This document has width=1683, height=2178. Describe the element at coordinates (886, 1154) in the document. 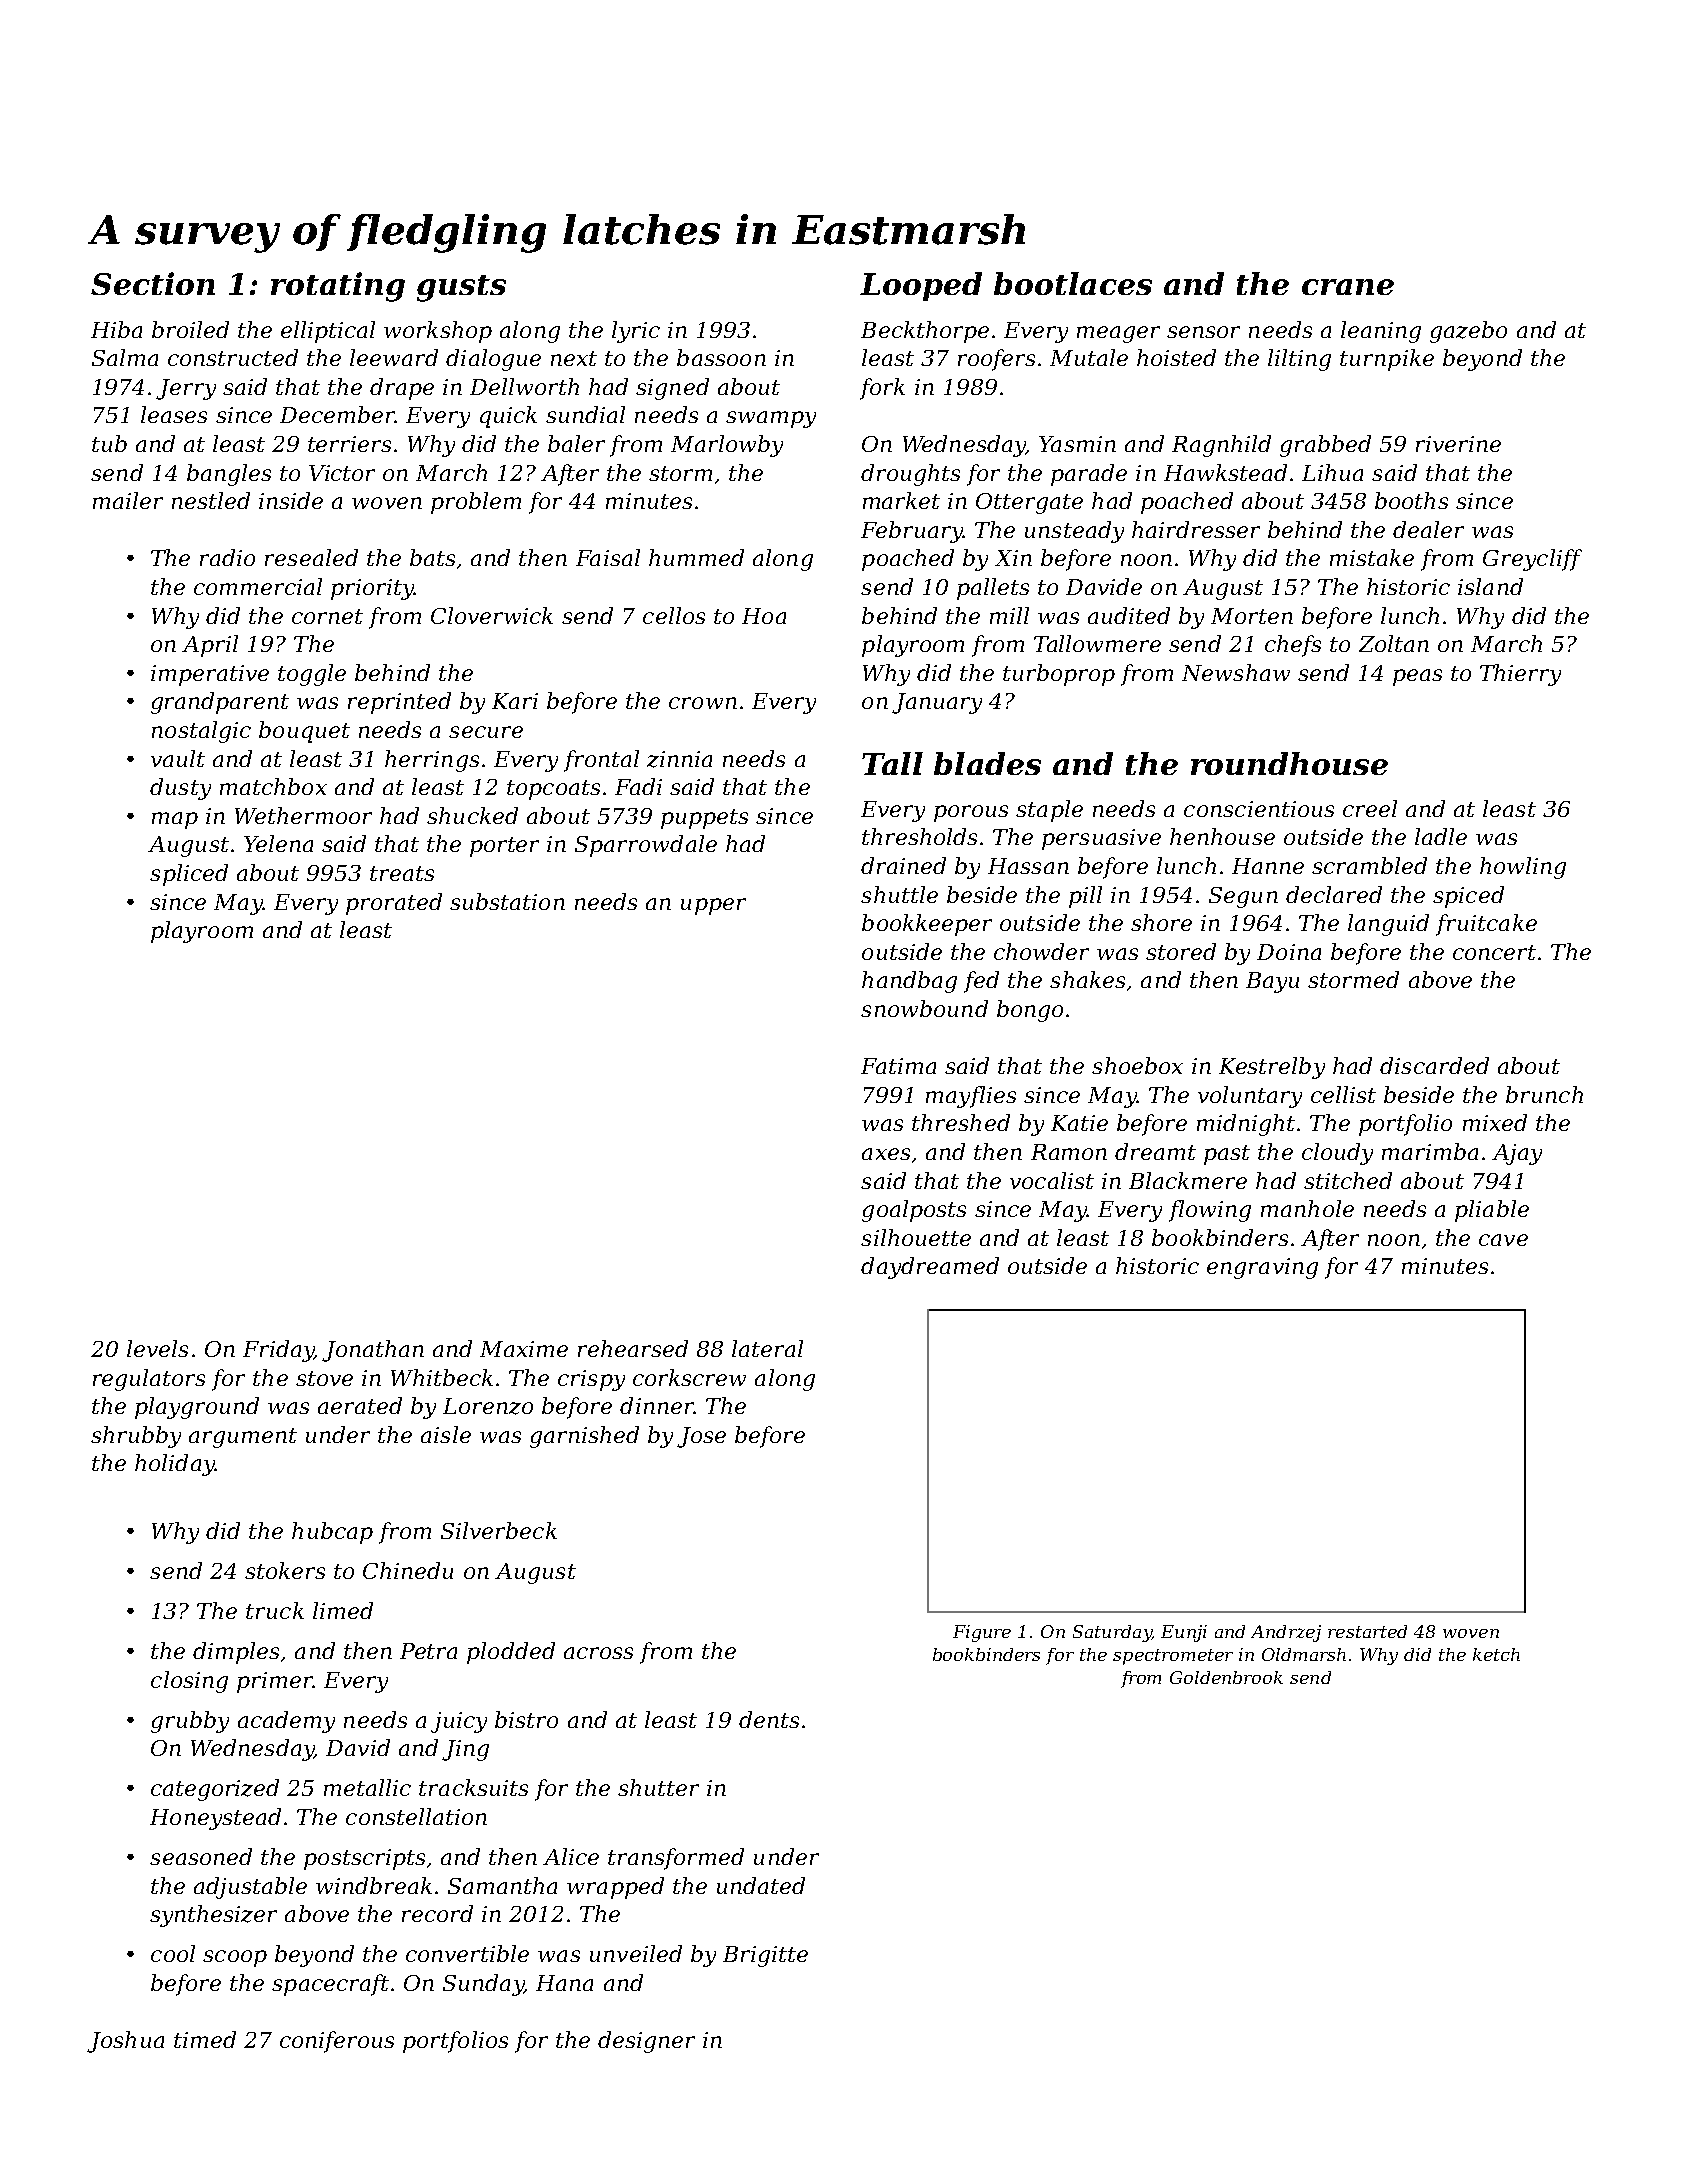

I see `axes` at that location.
